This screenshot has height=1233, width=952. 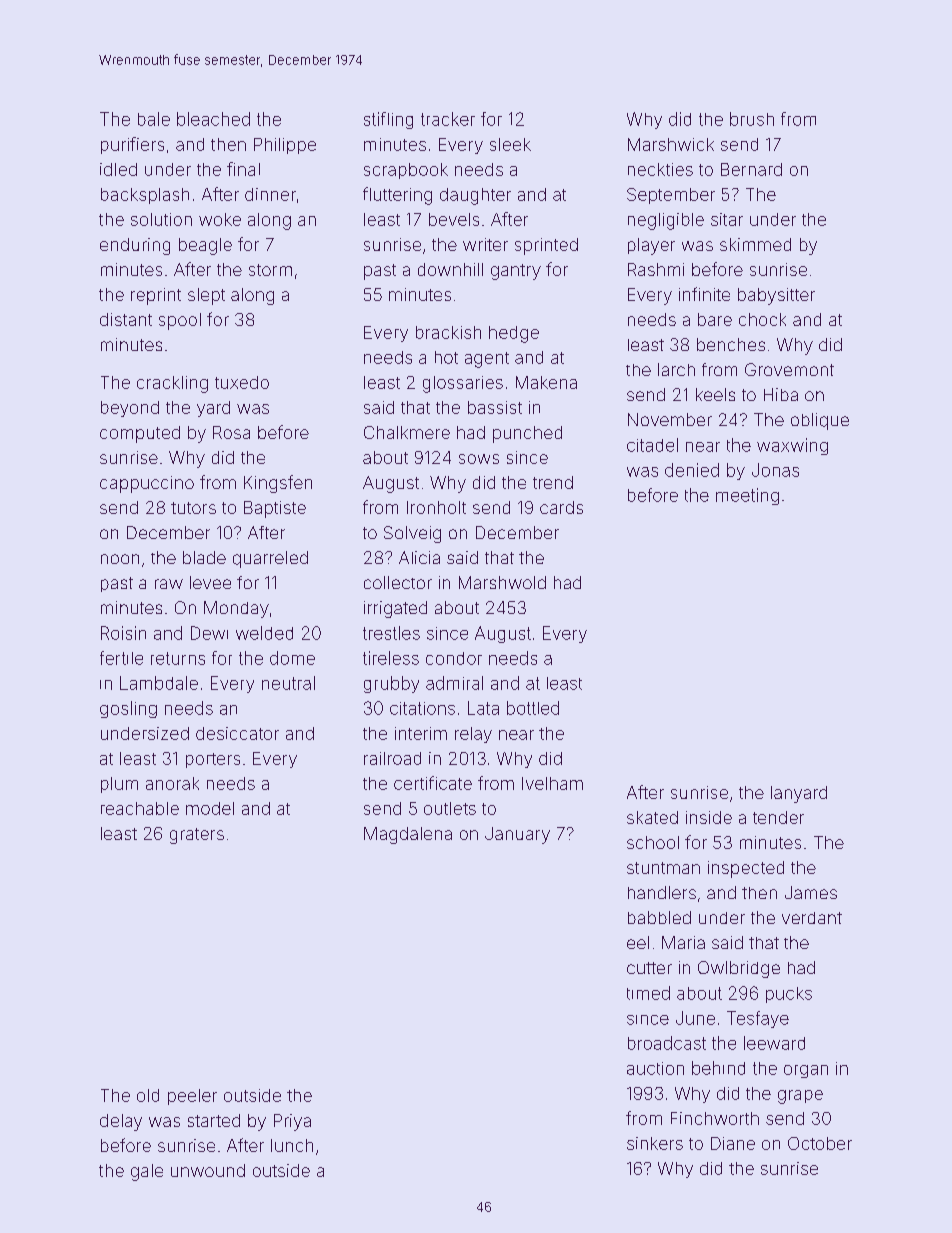 I want to click on Lambdale, so click(x=159, y=683).
